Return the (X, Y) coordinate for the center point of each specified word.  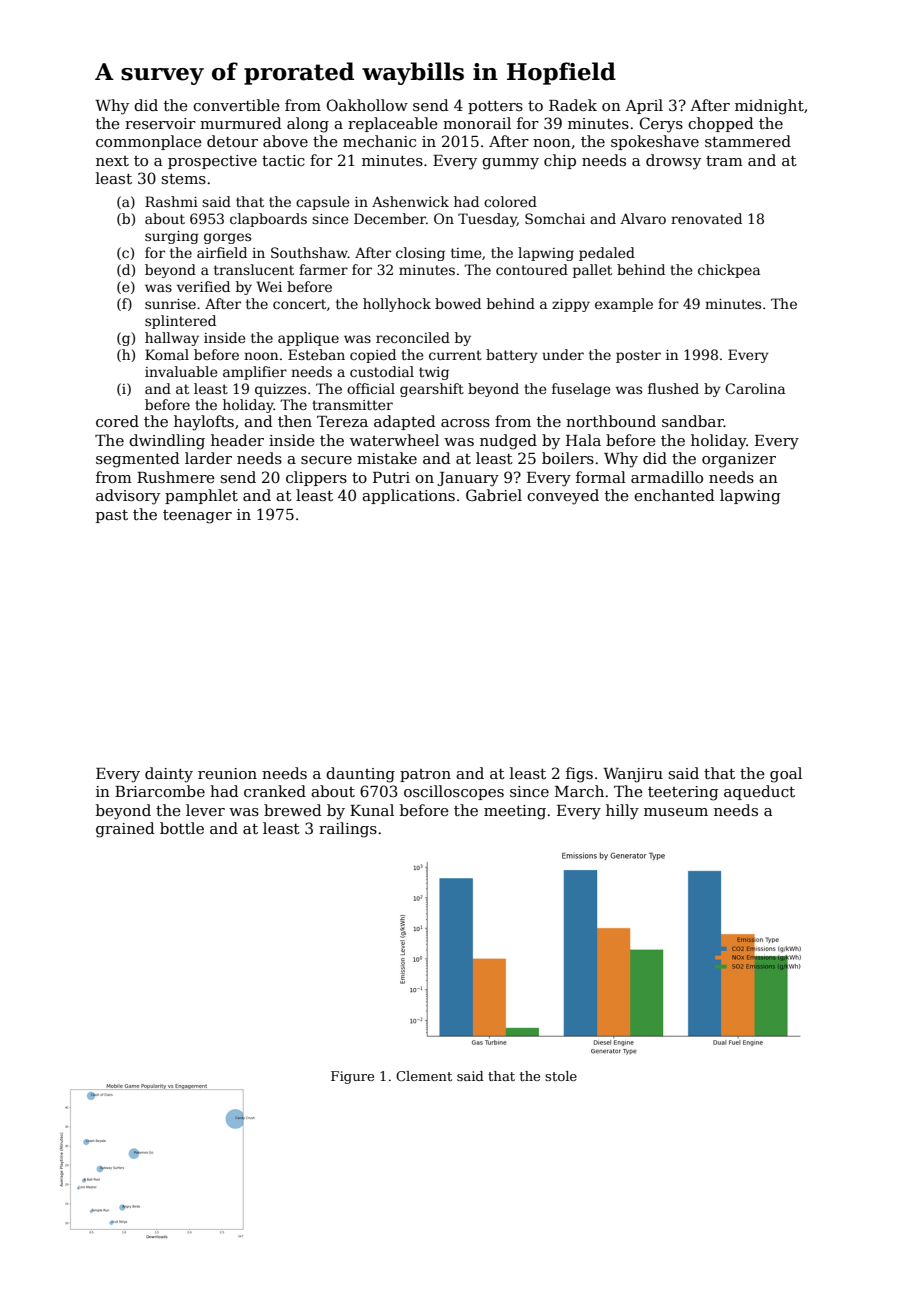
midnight (769, 107)
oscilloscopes (454, 792)
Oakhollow (367, 105)
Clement (424, 1076)
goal (786, 775)
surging (172, 237)
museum (676, 812)
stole (561, 1076)
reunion (227, 773)
